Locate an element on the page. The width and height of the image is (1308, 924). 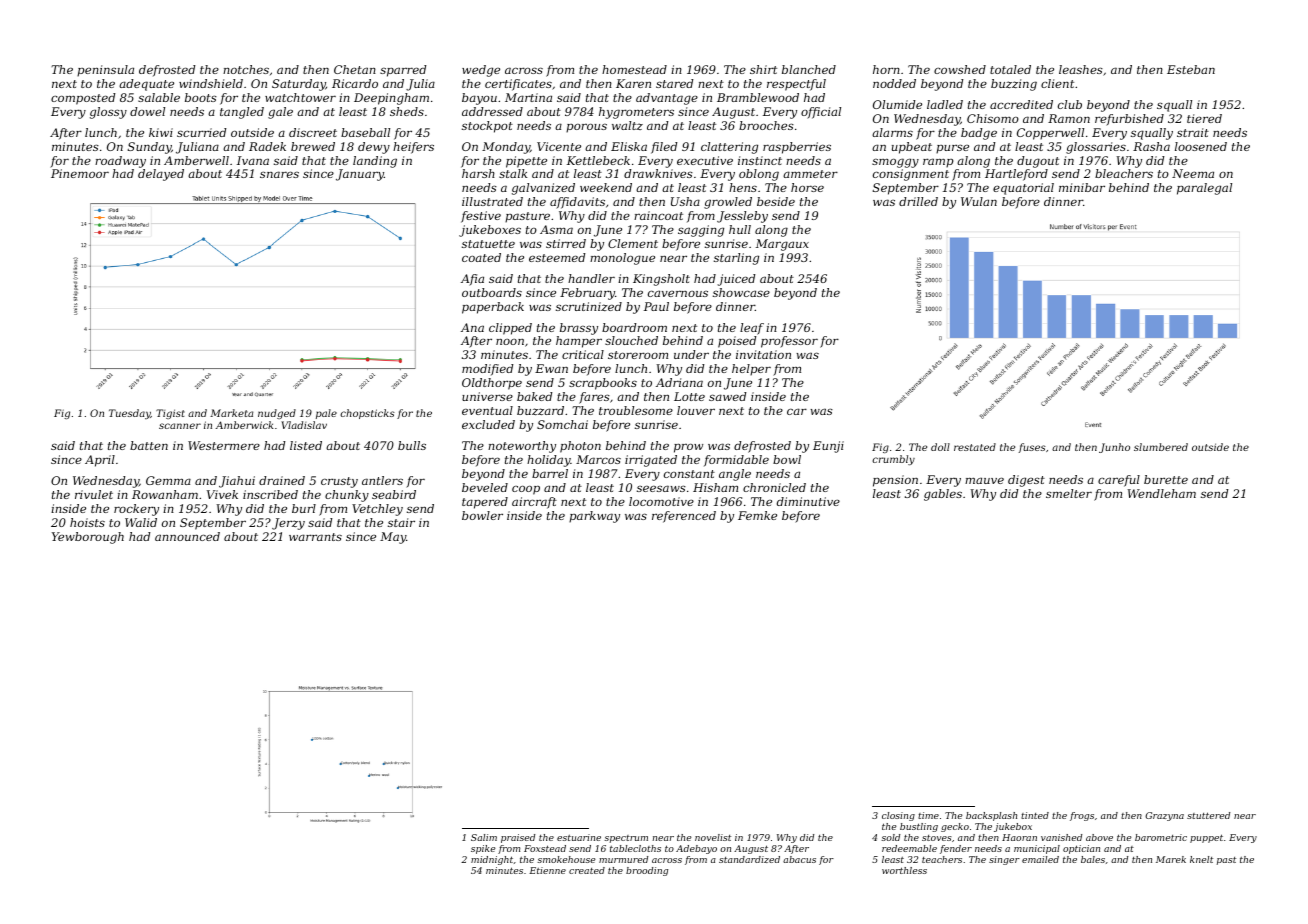
paralegal is located at coordinates (1204, 189).
